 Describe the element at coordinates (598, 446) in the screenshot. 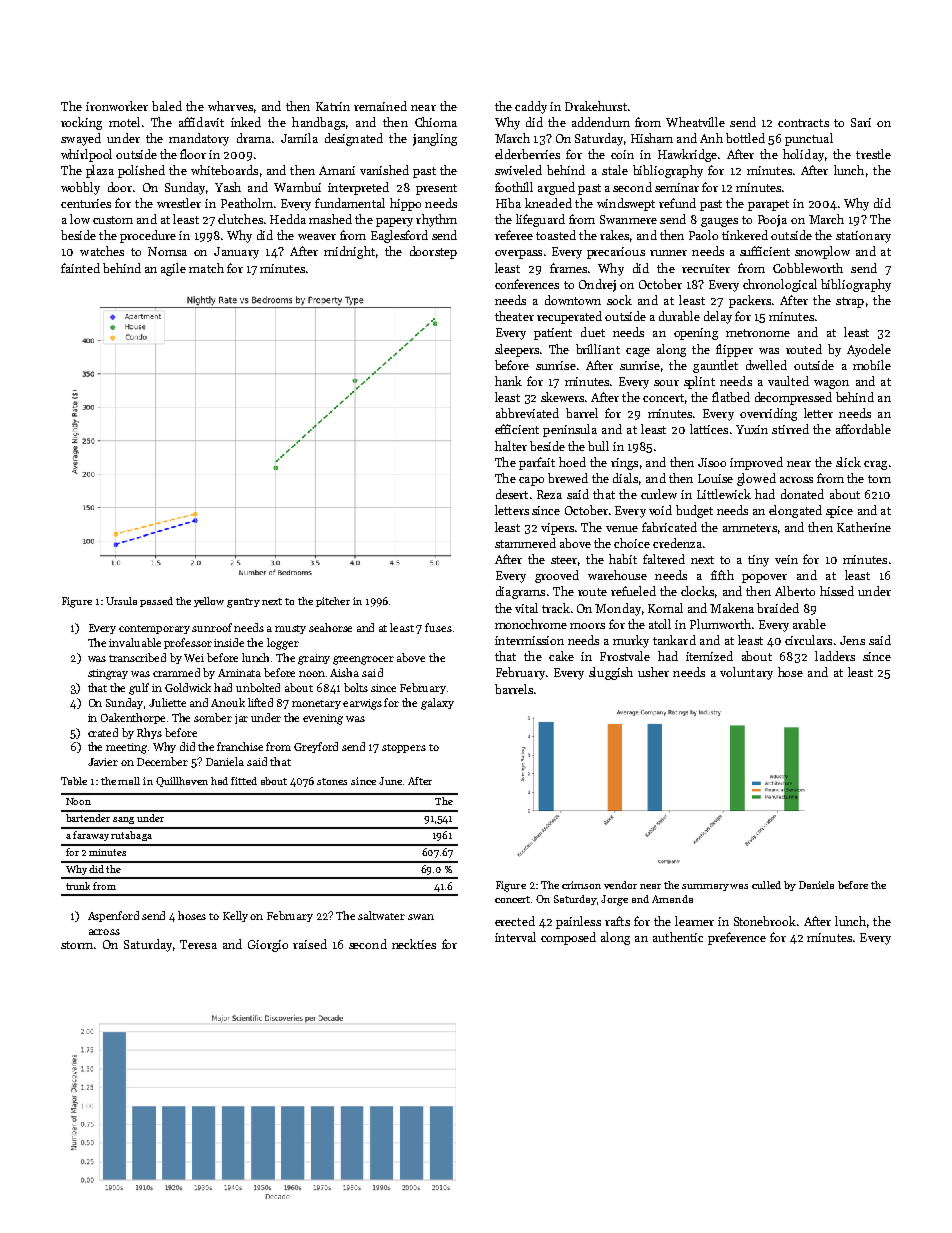

I see `bull` at that location.
